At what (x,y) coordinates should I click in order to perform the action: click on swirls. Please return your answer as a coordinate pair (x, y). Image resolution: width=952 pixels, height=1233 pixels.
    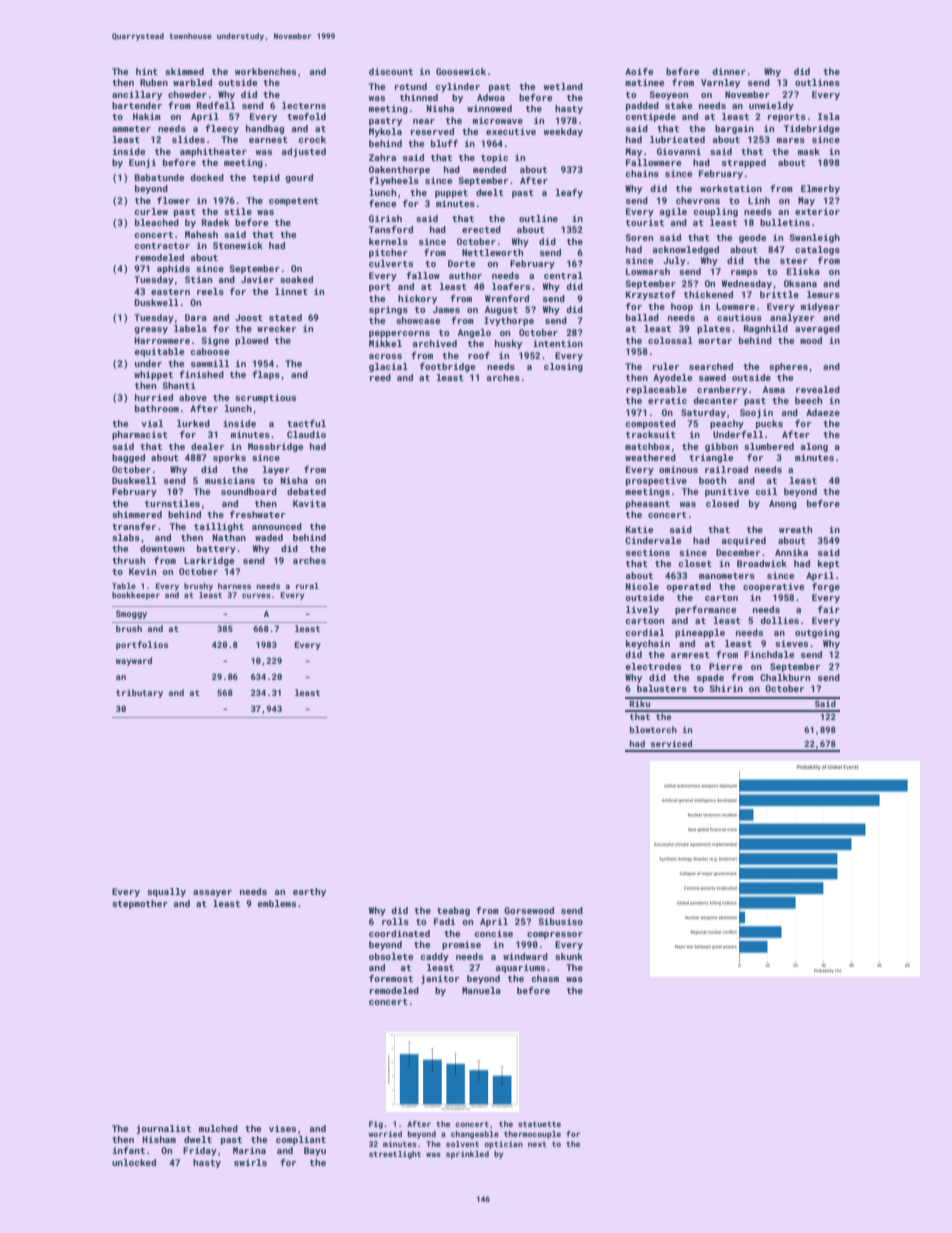
    Looking at the image, I should click on (250, 1162).
